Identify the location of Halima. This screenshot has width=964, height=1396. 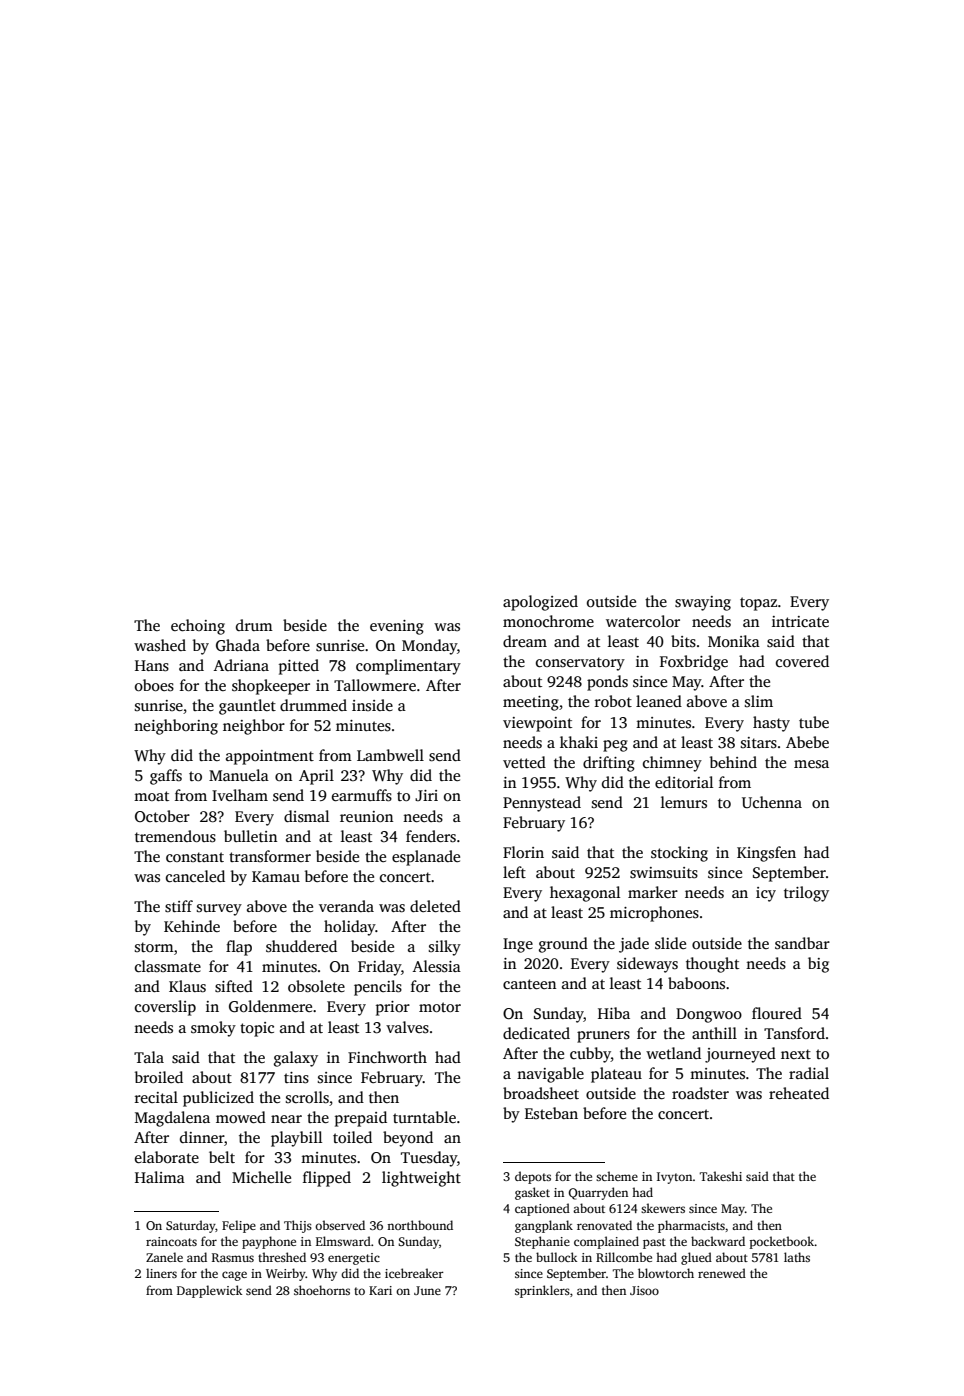
(160, 1177).
